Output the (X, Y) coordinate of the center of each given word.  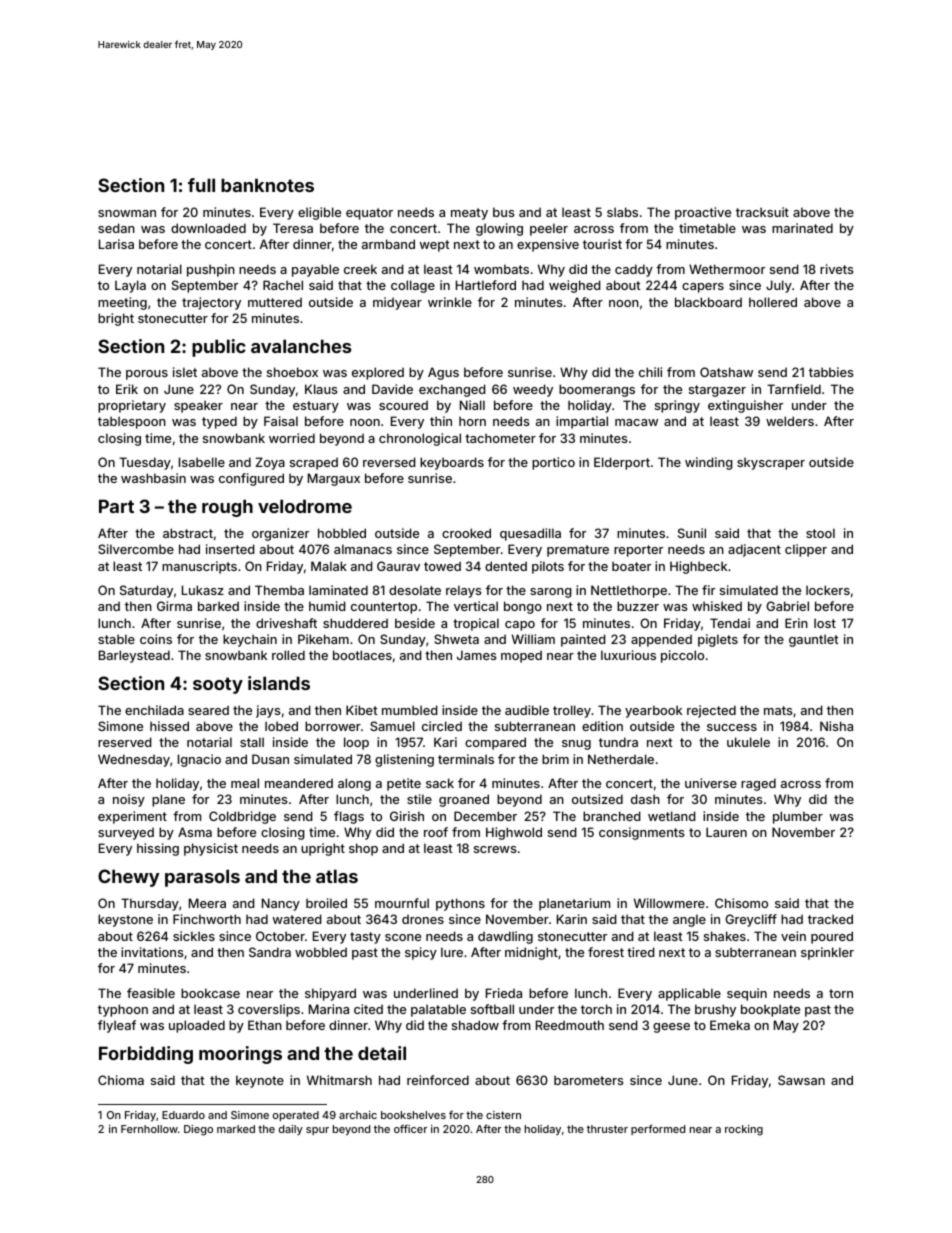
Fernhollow (149, 1129)
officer (410, 1128)
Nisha (836, 726)
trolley (572, 711)
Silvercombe (136, 549)
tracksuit (762, 212)
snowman (127, 213)
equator (369, 214)
